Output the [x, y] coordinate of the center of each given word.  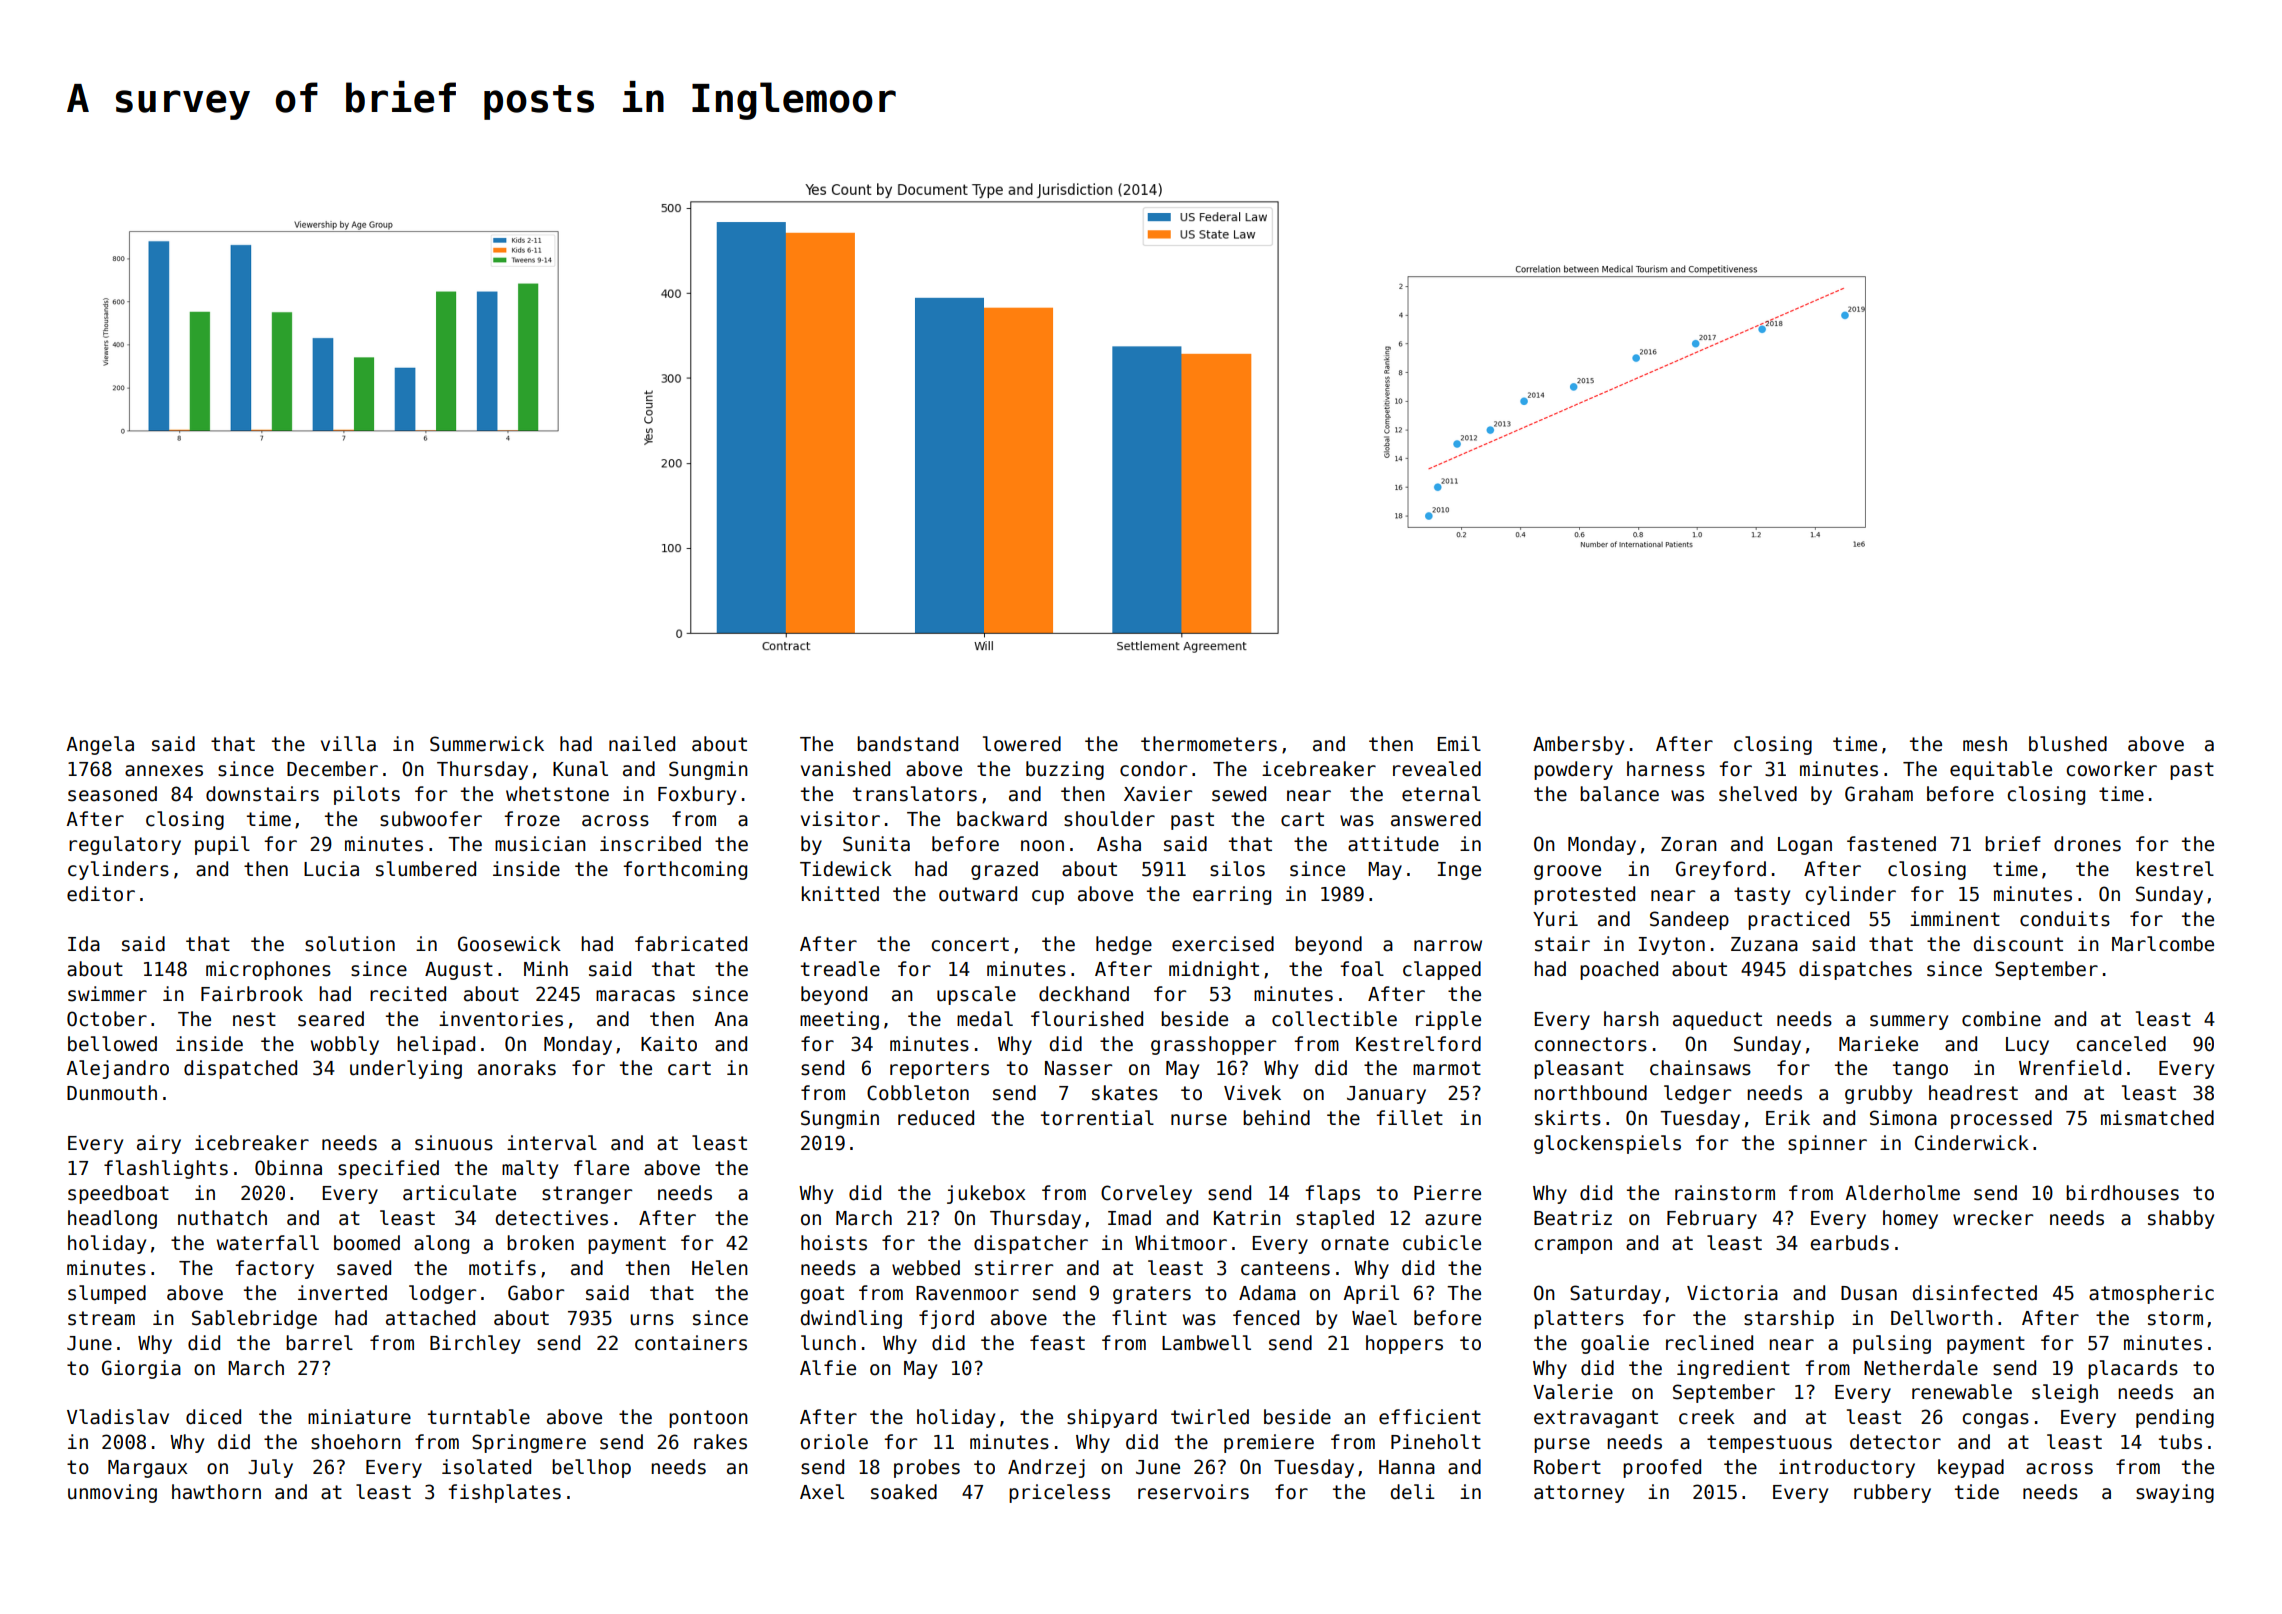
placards [2133, 1369]
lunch [828, 1343]
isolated [486, 1467]
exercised [1223, 944]
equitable [2001, 770]
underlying [406, 1069]
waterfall [268, 1243]
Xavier [1158, 794]
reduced [936, 1118]
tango [1920, 1070]
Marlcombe [2163, 944]
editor [101, 894]
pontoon [708, 1419]
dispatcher [1031, 1244]
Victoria [1732, 1293]
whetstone [557, 794]
